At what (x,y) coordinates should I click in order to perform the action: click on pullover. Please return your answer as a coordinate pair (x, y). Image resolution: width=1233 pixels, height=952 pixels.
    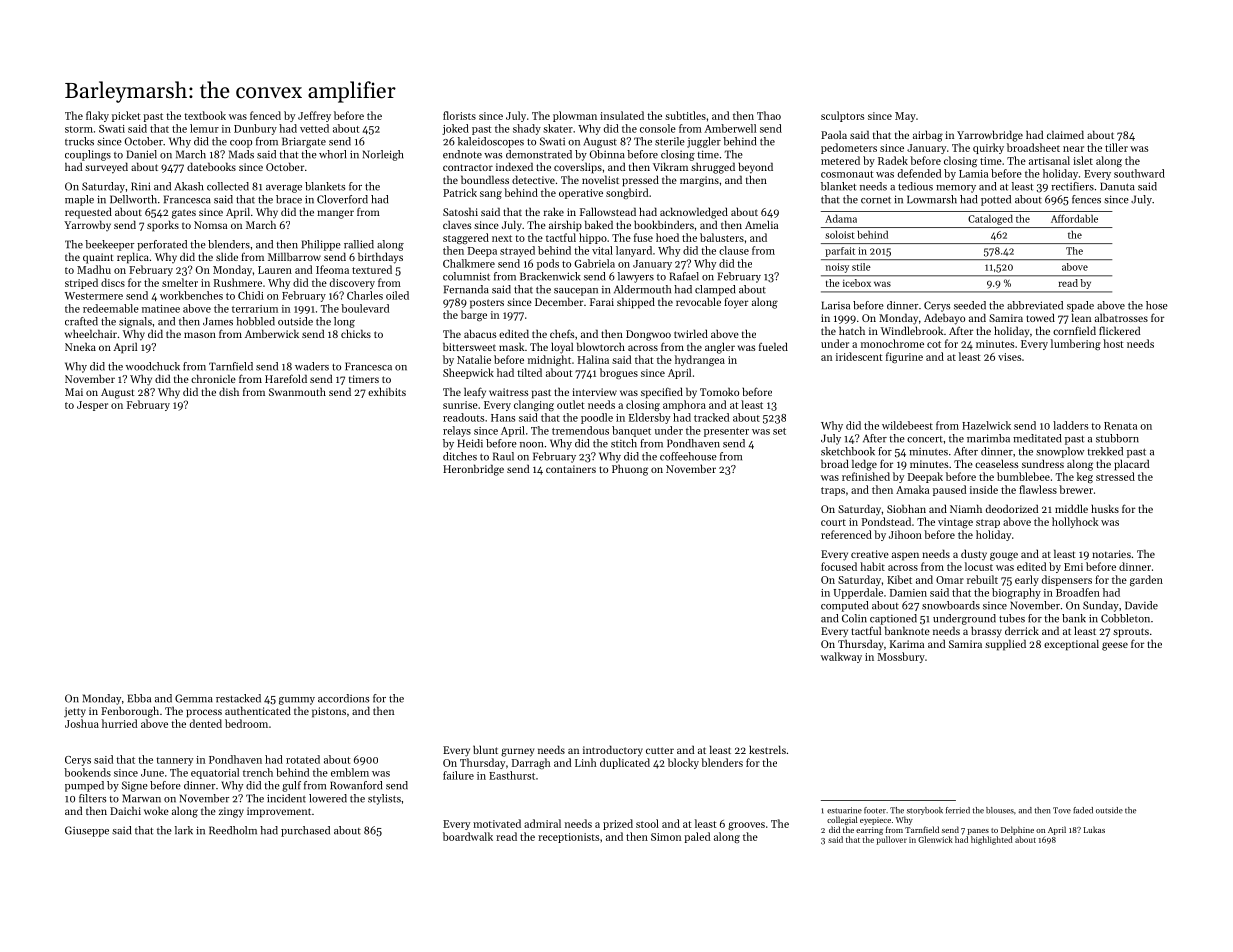
    Looking at the image, I should click on (892, 840).
